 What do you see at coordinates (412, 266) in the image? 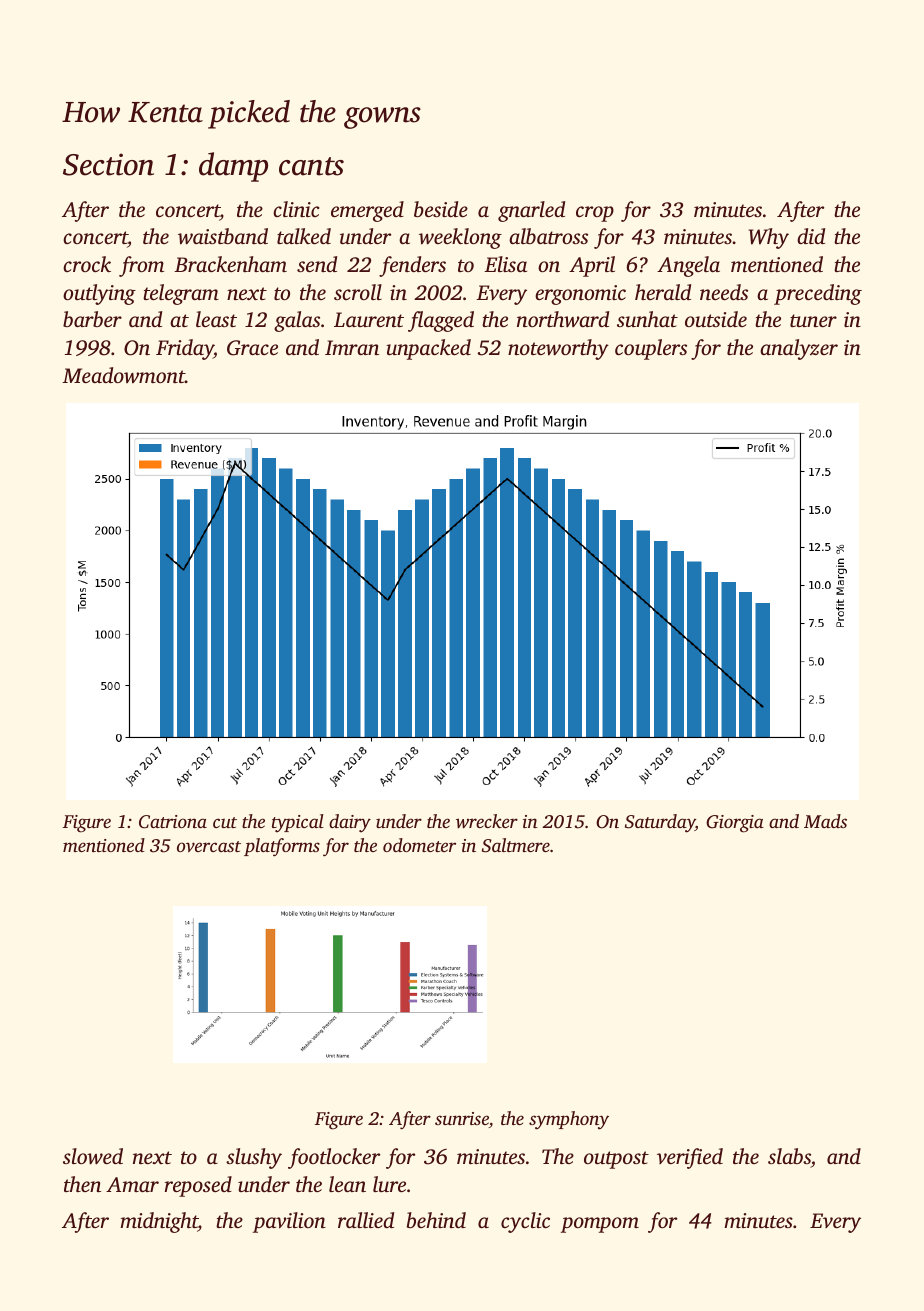
I see `fenders` at bounding box center [412, 266].
